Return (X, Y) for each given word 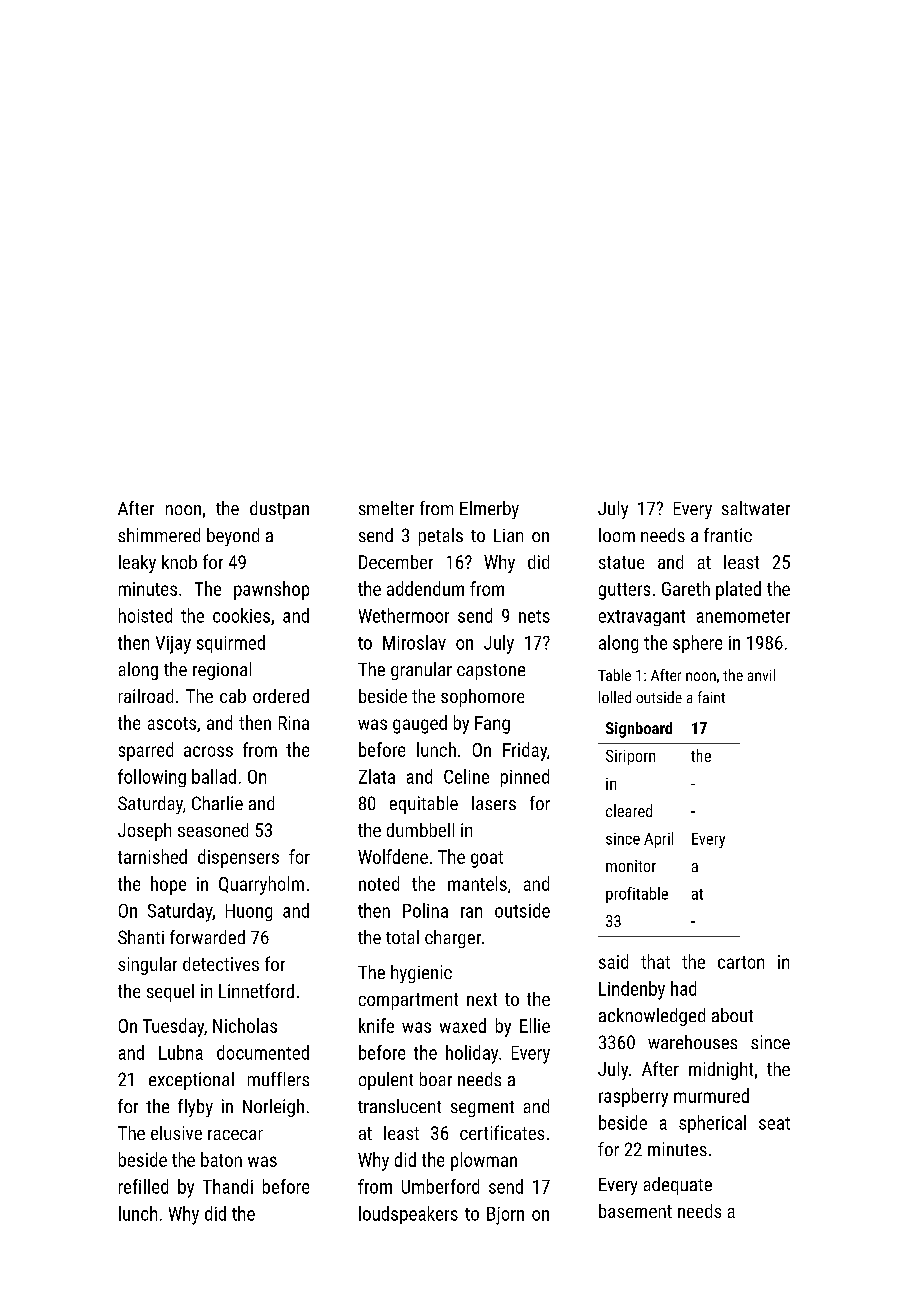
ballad (214, 776)
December (396, 562)
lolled (615, 697)
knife (376, 1025)
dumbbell (420, 830)
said (613, 961)
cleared (629, 810)
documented (263, 1052)
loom (617, 535)
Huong (249, 912)
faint (711, 697)
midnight (721, 1071)
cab (233, 696)
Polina (425, 910)
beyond (233, 537)
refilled (143, 1186)
